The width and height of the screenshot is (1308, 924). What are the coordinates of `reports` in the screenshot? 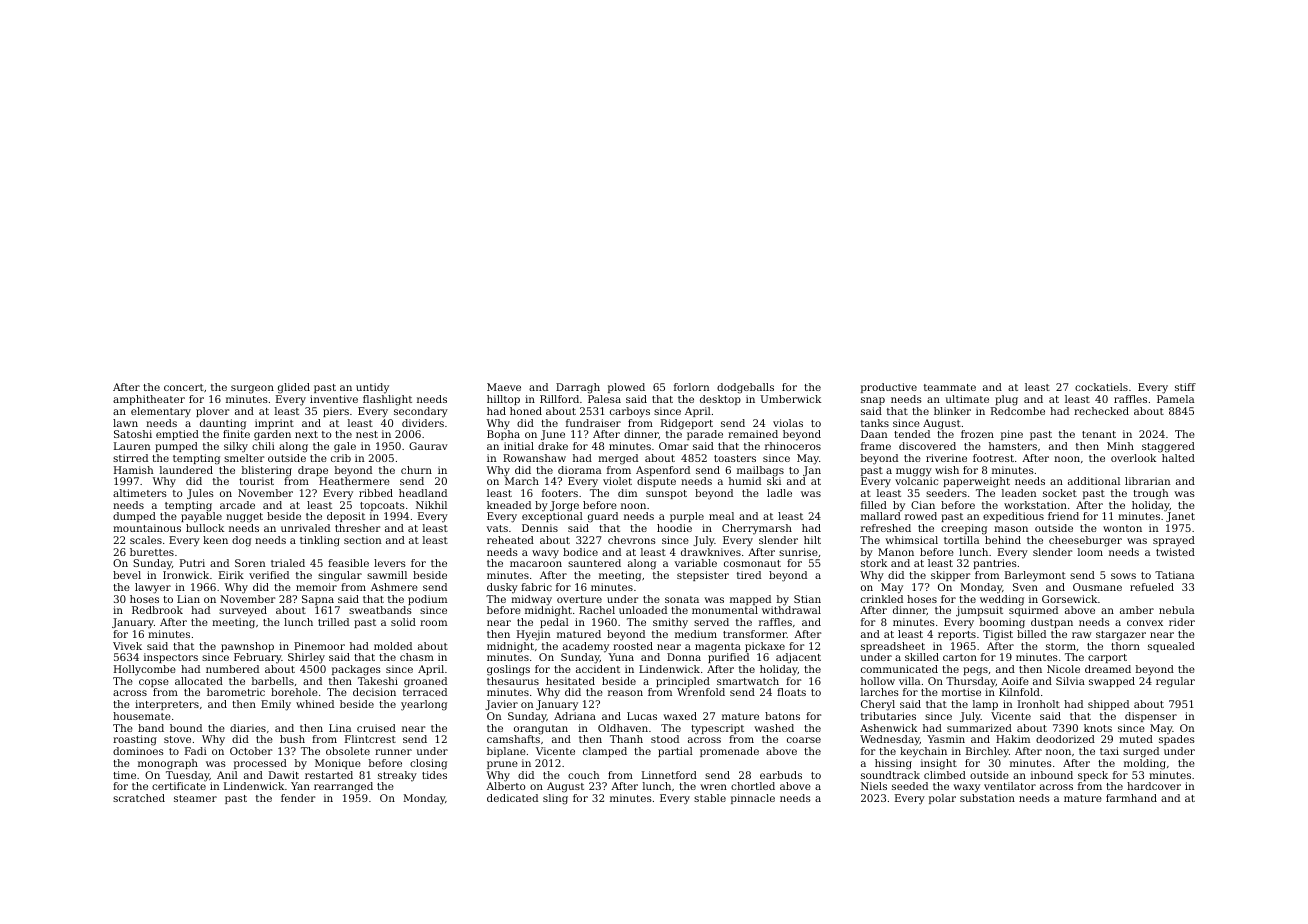 It's located at (957, 635).
